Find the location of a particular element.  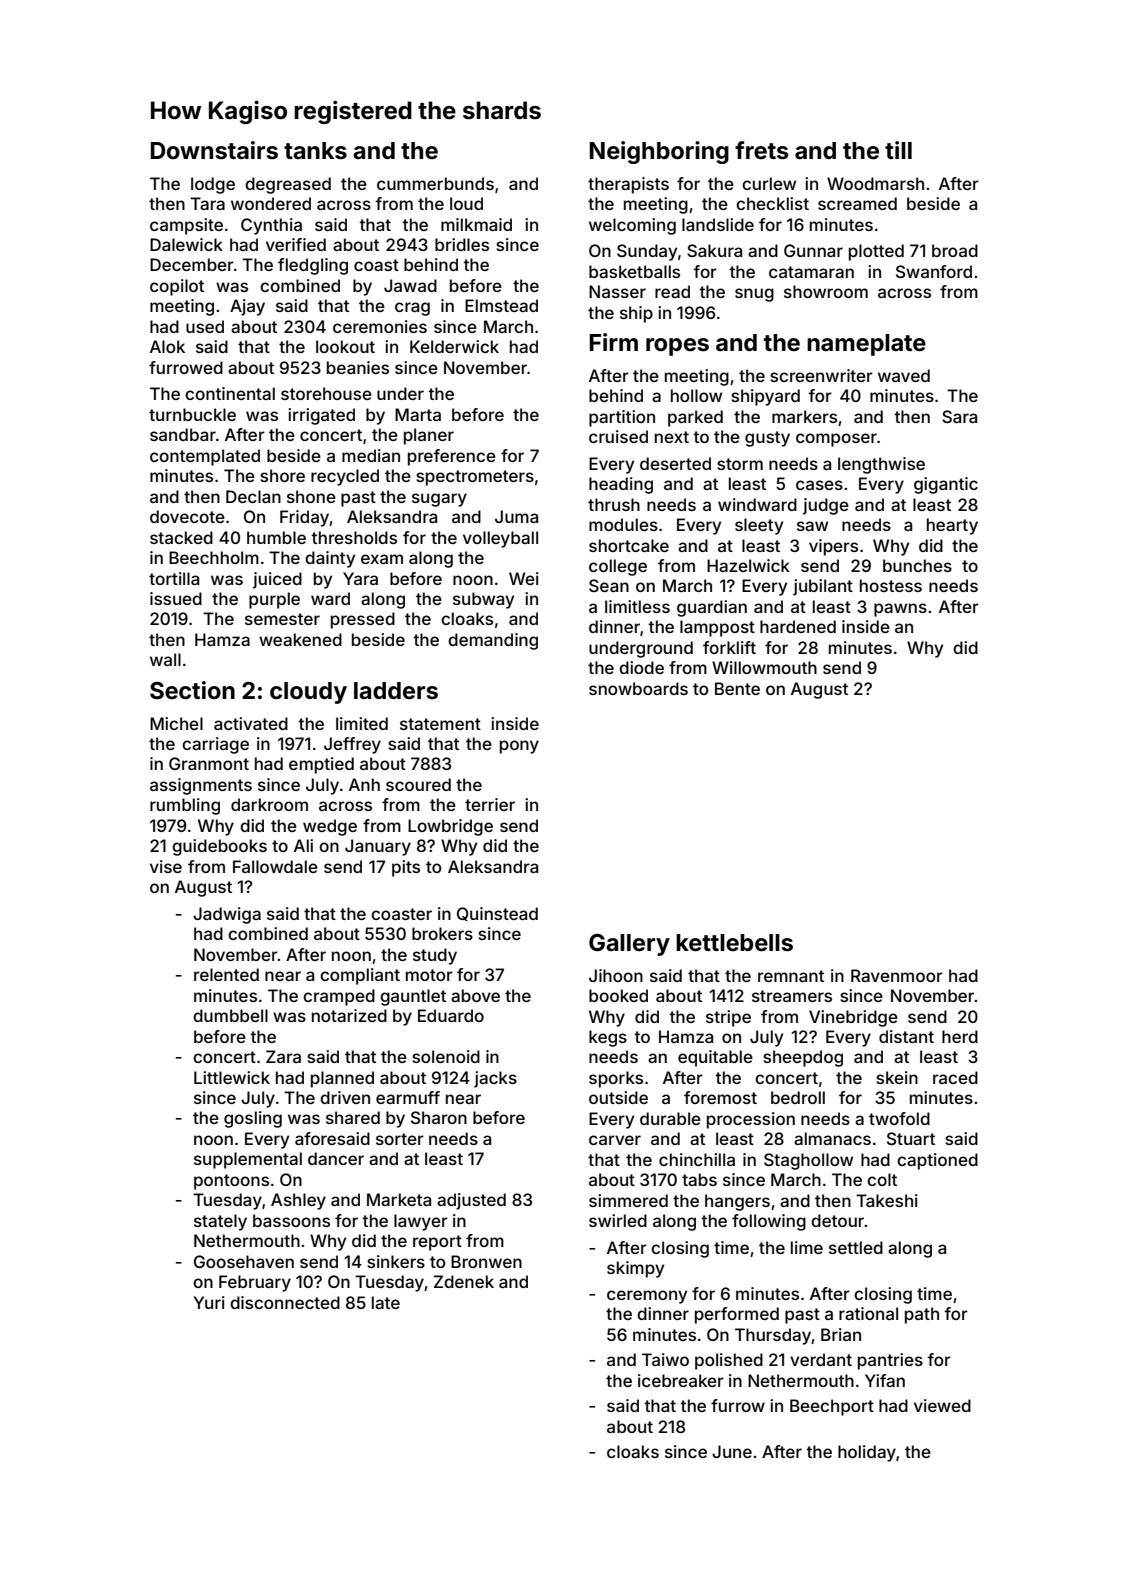

June is located at coordinates (732, 1451).
